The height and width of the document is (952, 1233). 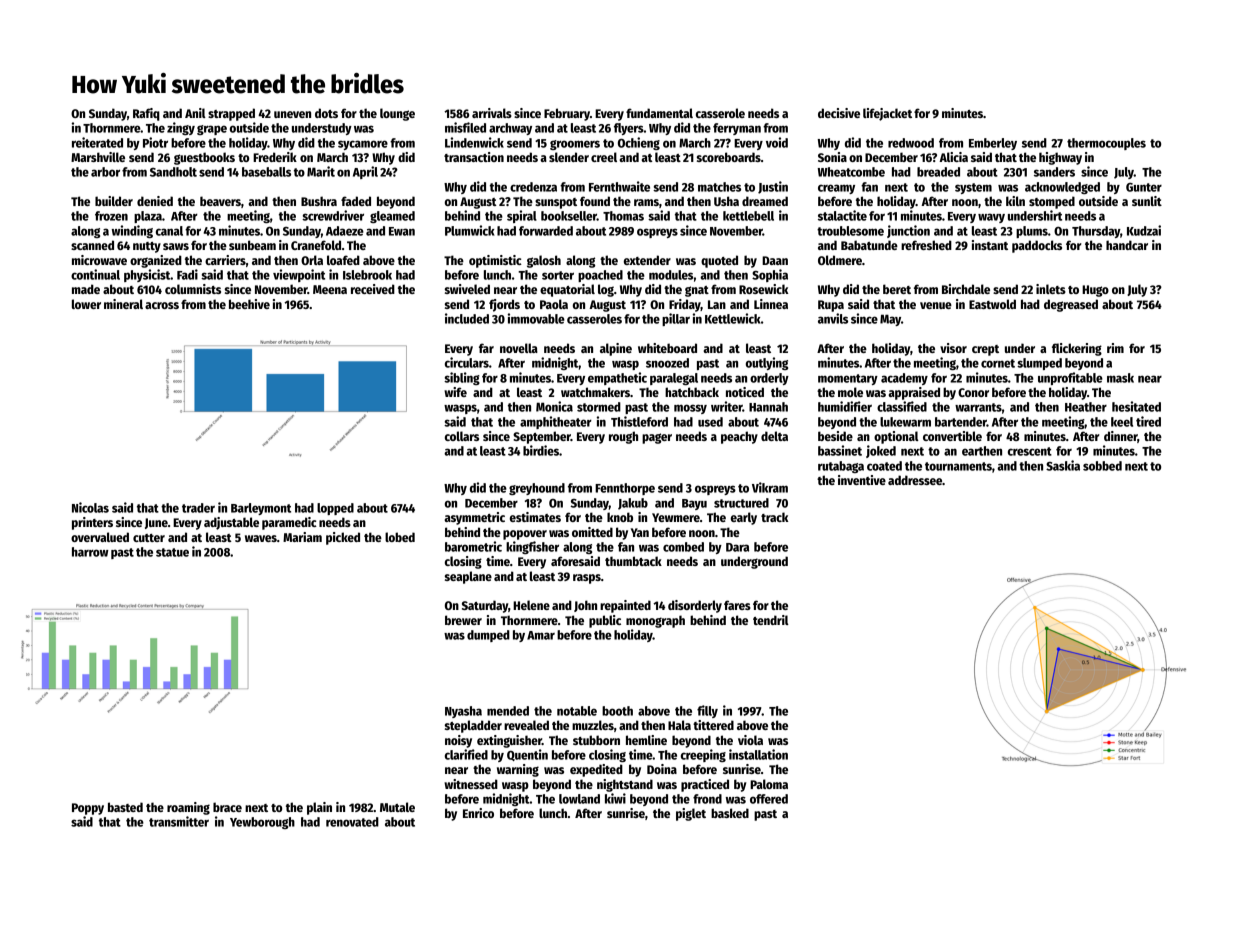 What do you see at coordinates (887, 114) in the document?
I see `lifejacket` at bounding box center [887, 114].
